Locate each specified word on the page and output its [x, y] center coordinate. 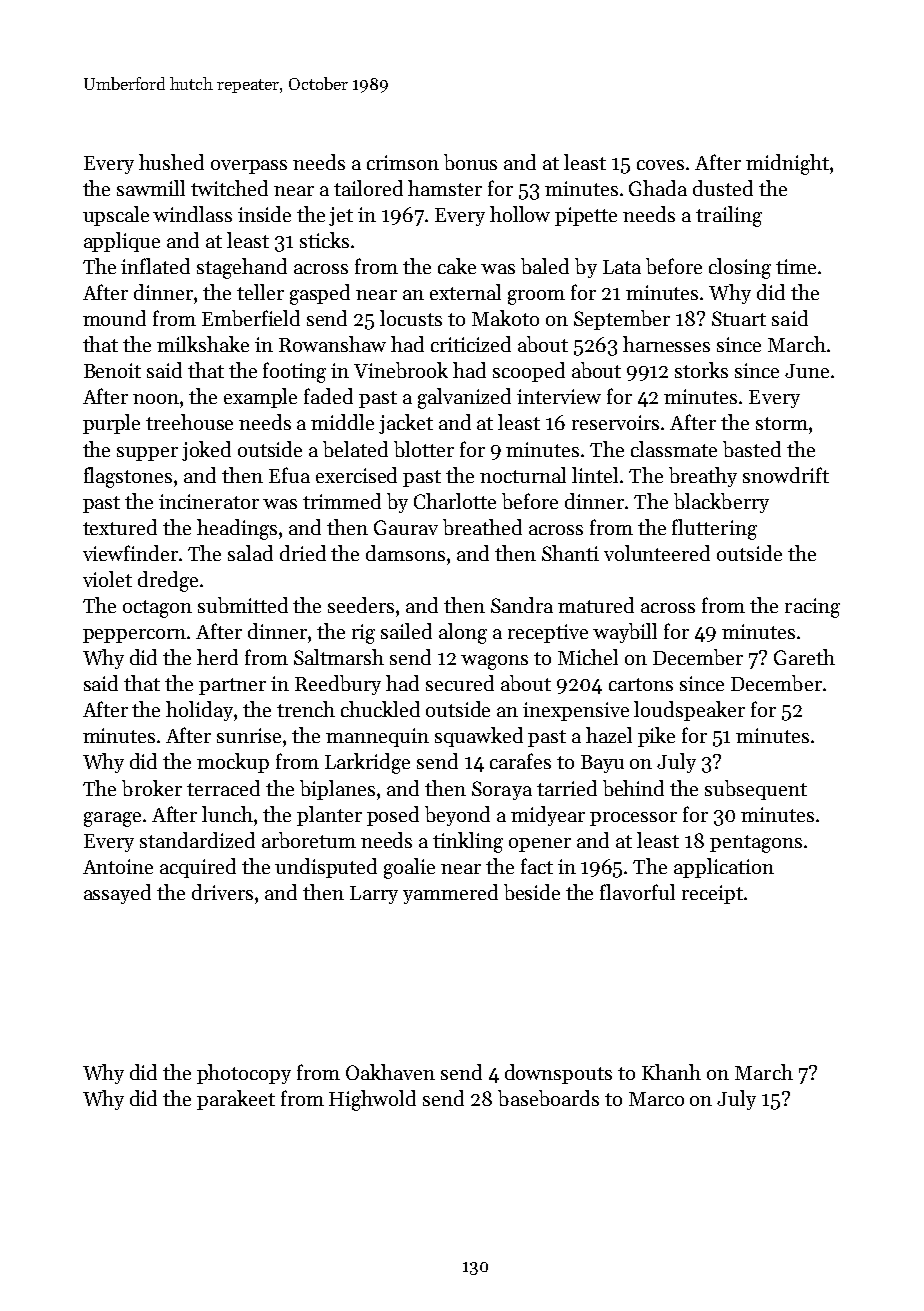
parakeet [236, 1100]
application [724, 868]
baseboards [548, 1098]
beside [532, 892]
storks [701, 370]
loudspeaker [689, 711]
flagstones [128, 477]
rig [363, 634]
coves [660, 165]
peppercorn [134, 636]
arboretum [309, 840]
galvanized [464, 398]
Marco [656, 1099]
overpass [249, 167]
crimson [403, 162]
